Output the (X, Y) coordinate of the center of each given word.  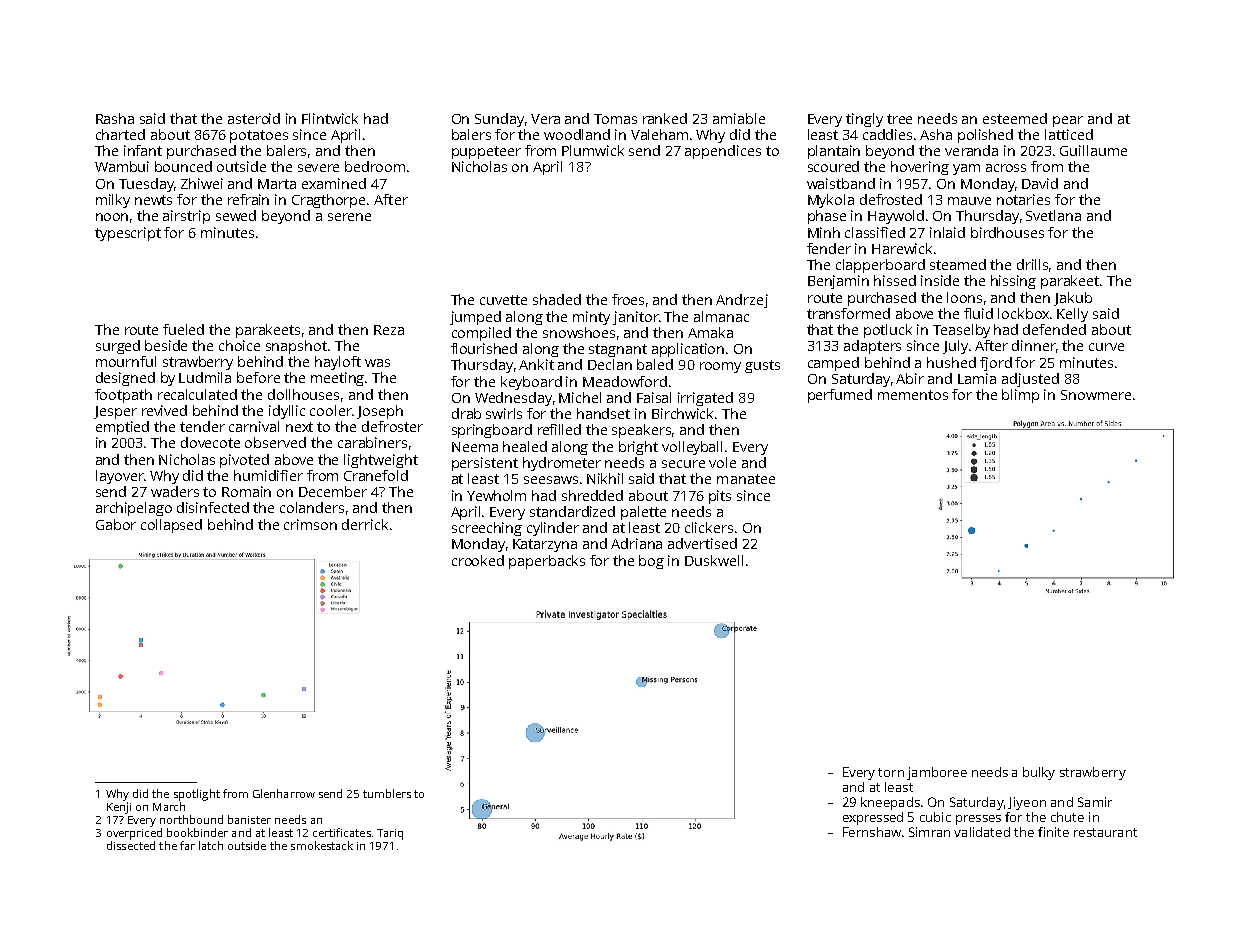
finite (1053, 832)
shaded (557, 299)
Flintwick (330, 118)
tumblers (387, 793)
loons (964, 297)
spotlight (197, 795)
